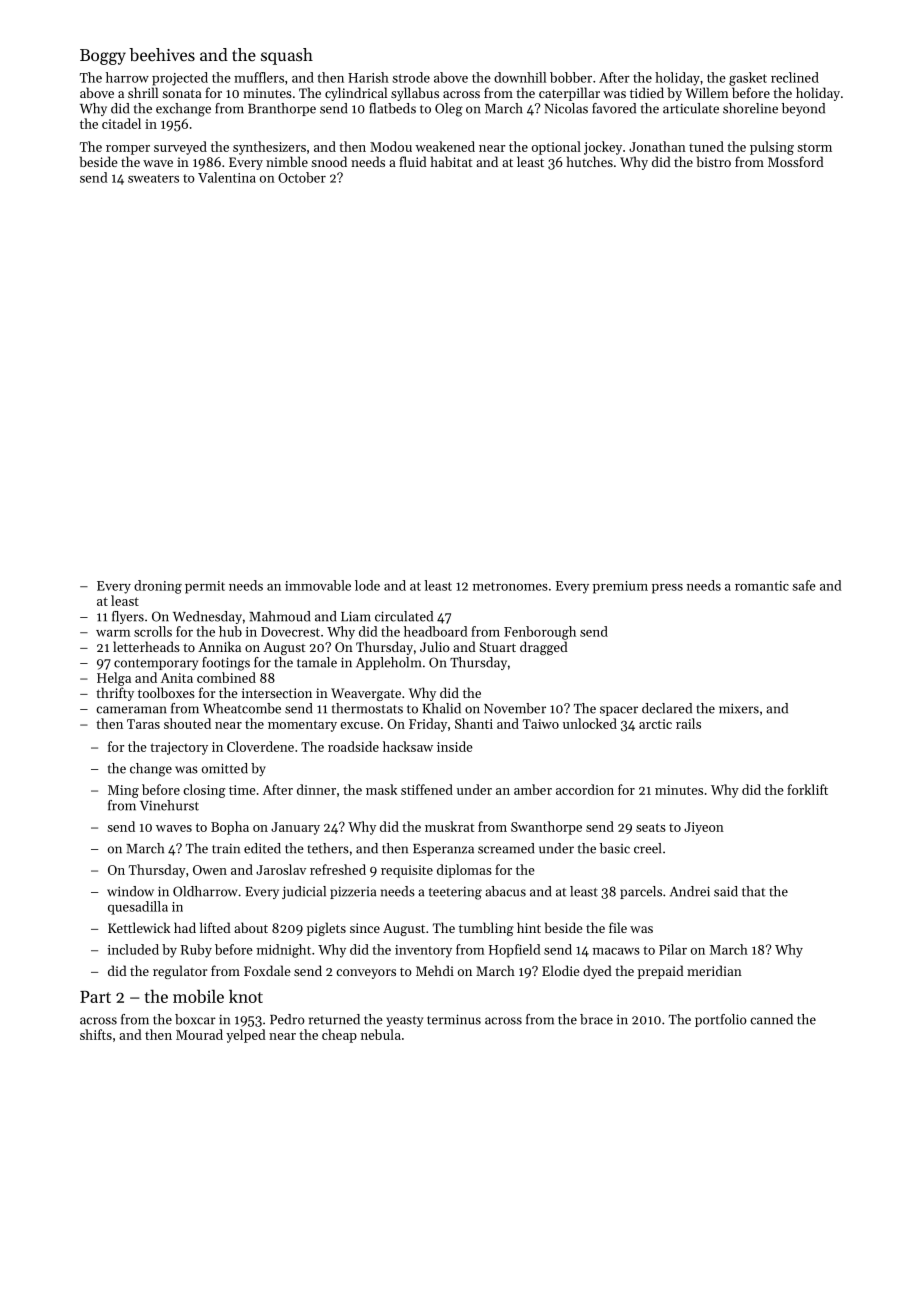  I want to click on permit, so click(205, 587).
